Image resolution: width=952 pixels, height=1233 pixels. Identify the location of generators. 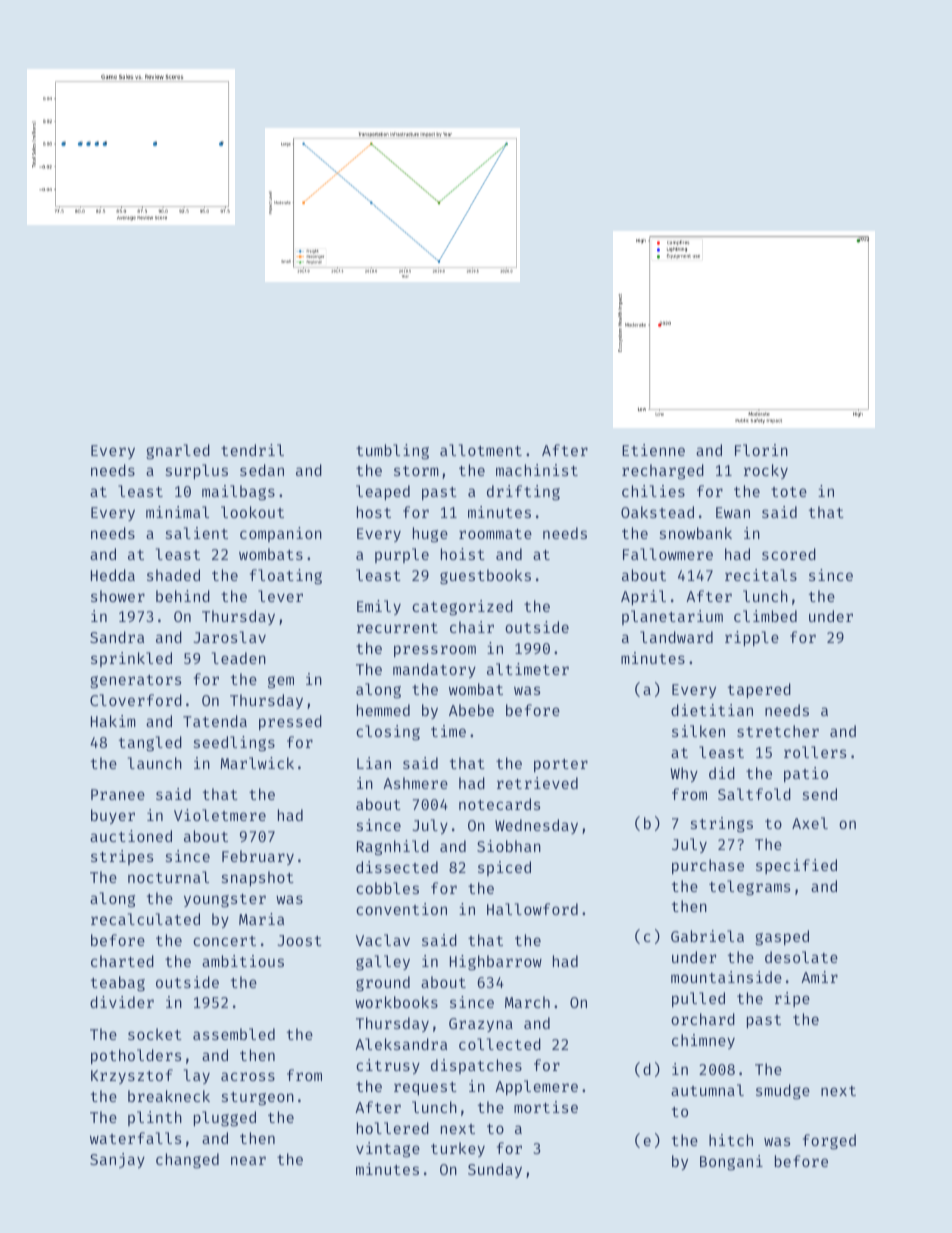
(135, 682).
